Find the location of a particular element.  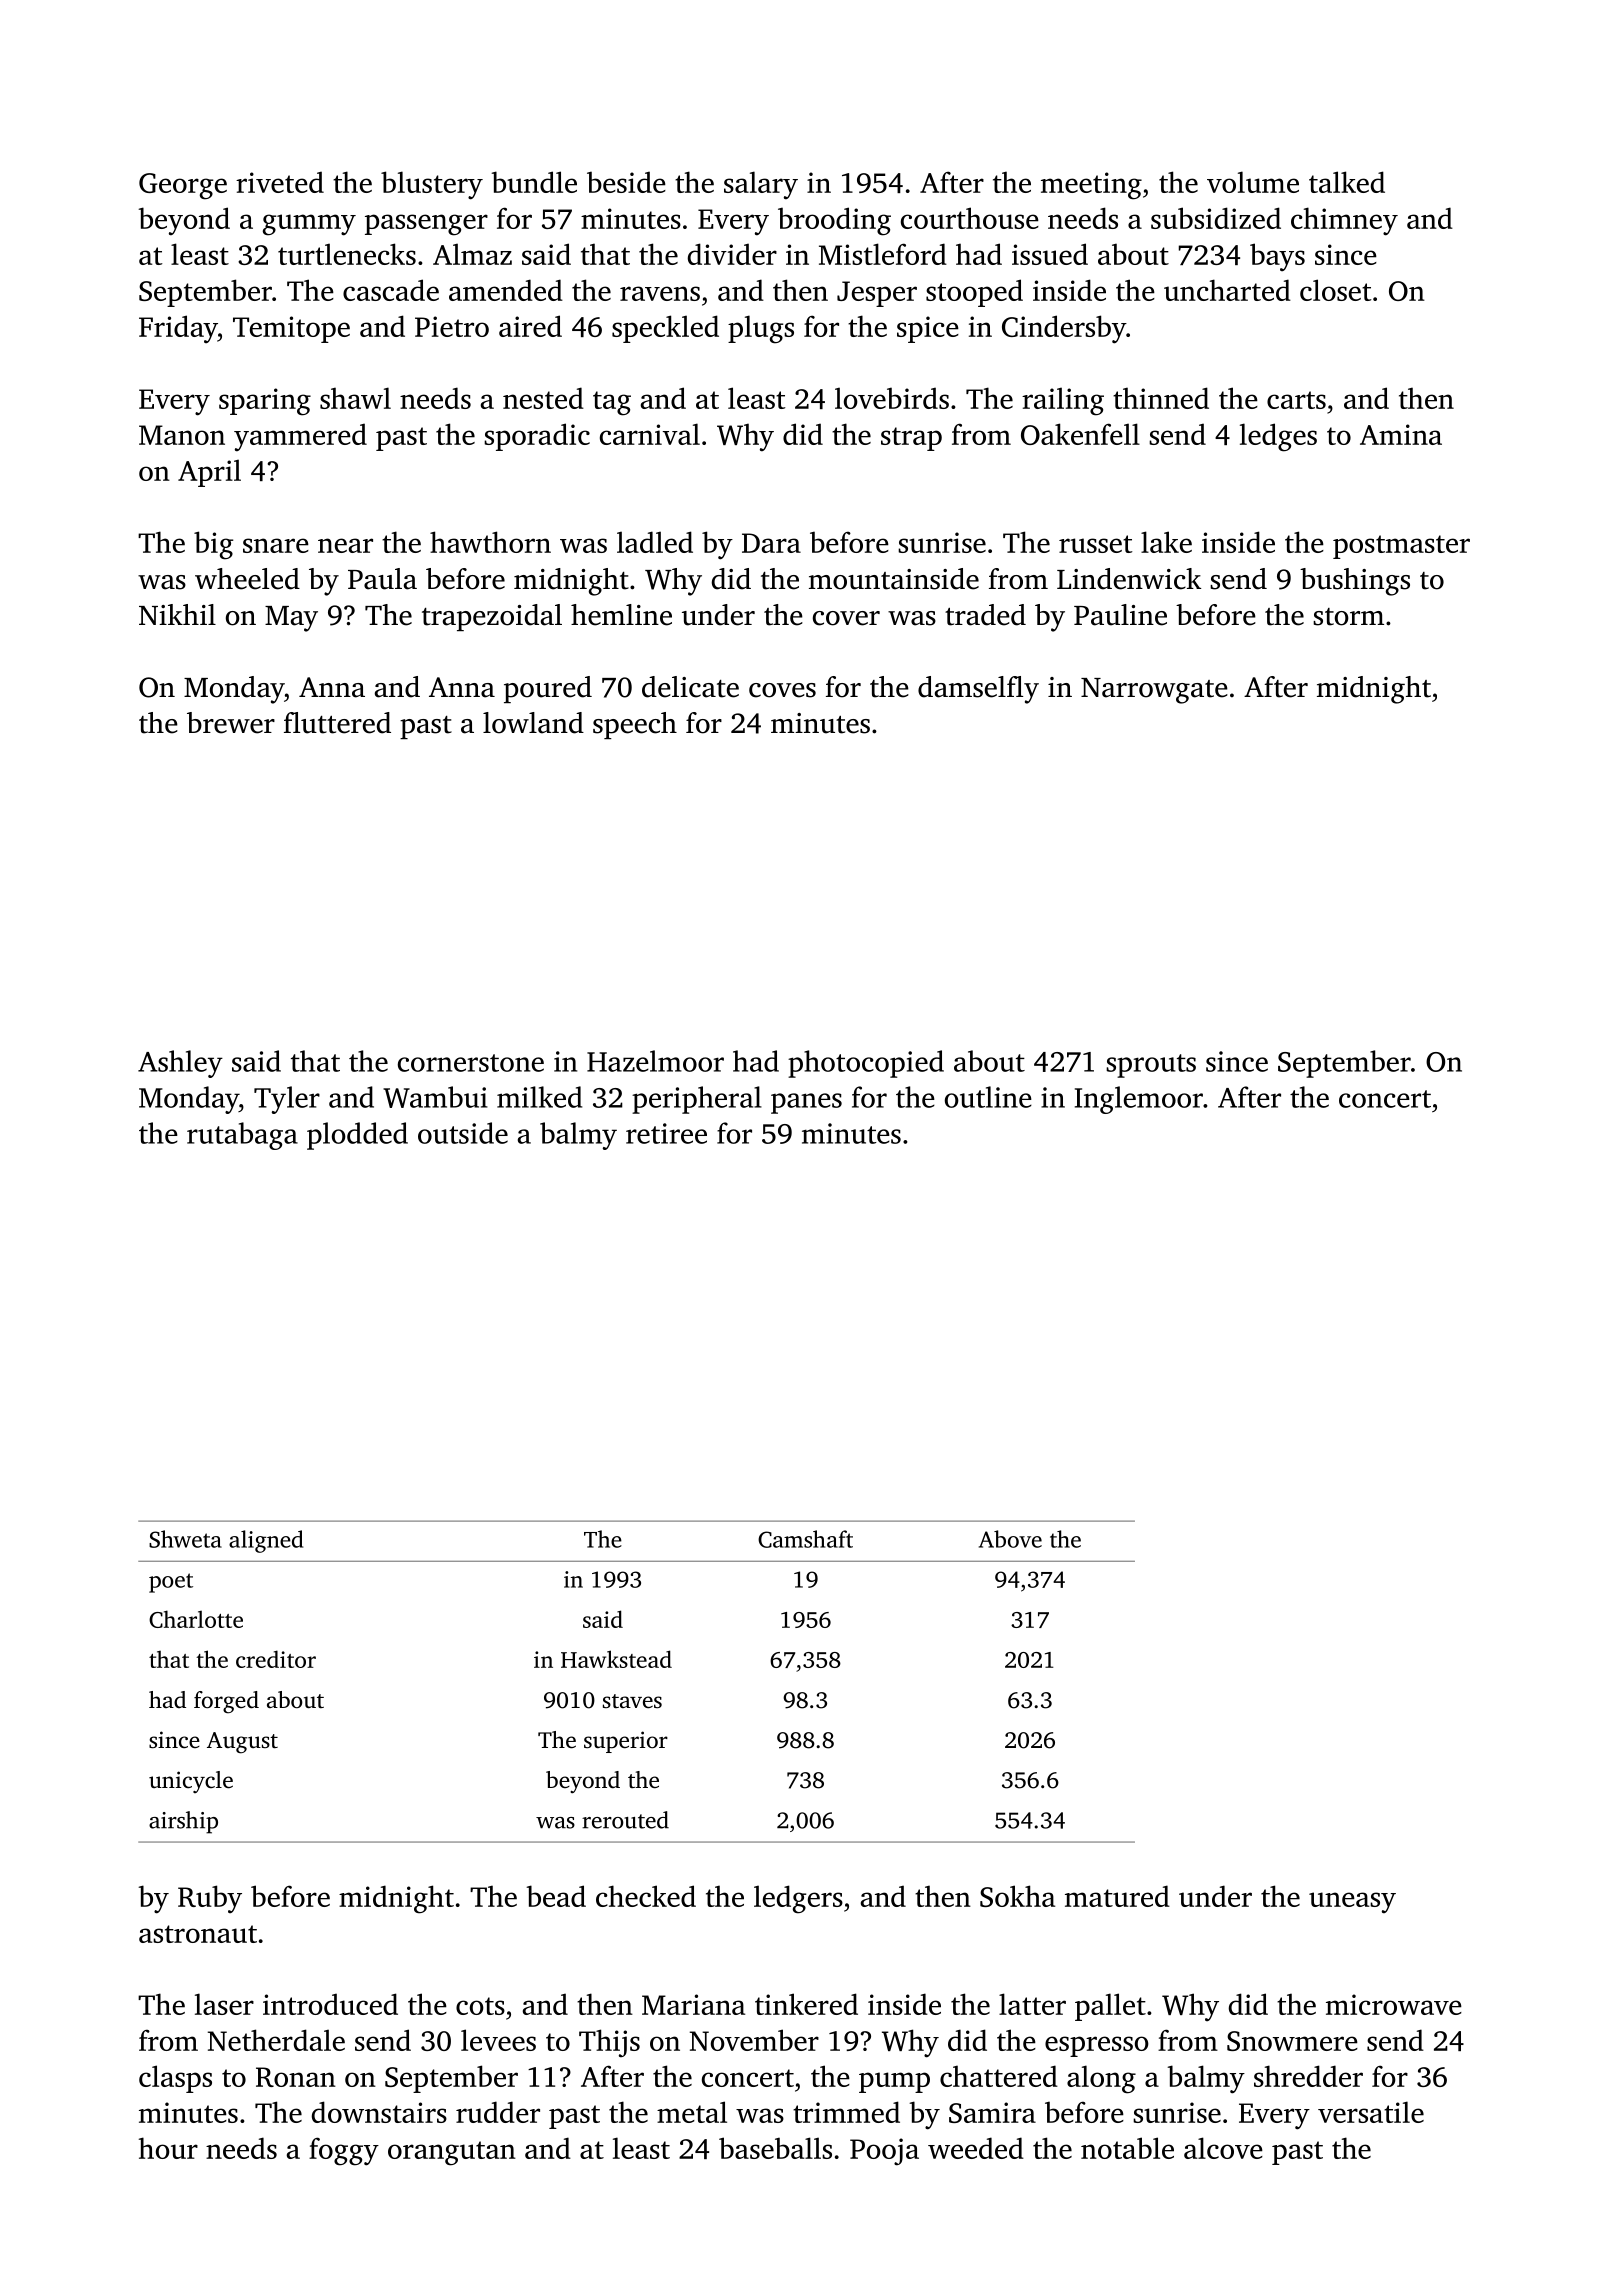

Jesper is located at coordinates (877, 294).
